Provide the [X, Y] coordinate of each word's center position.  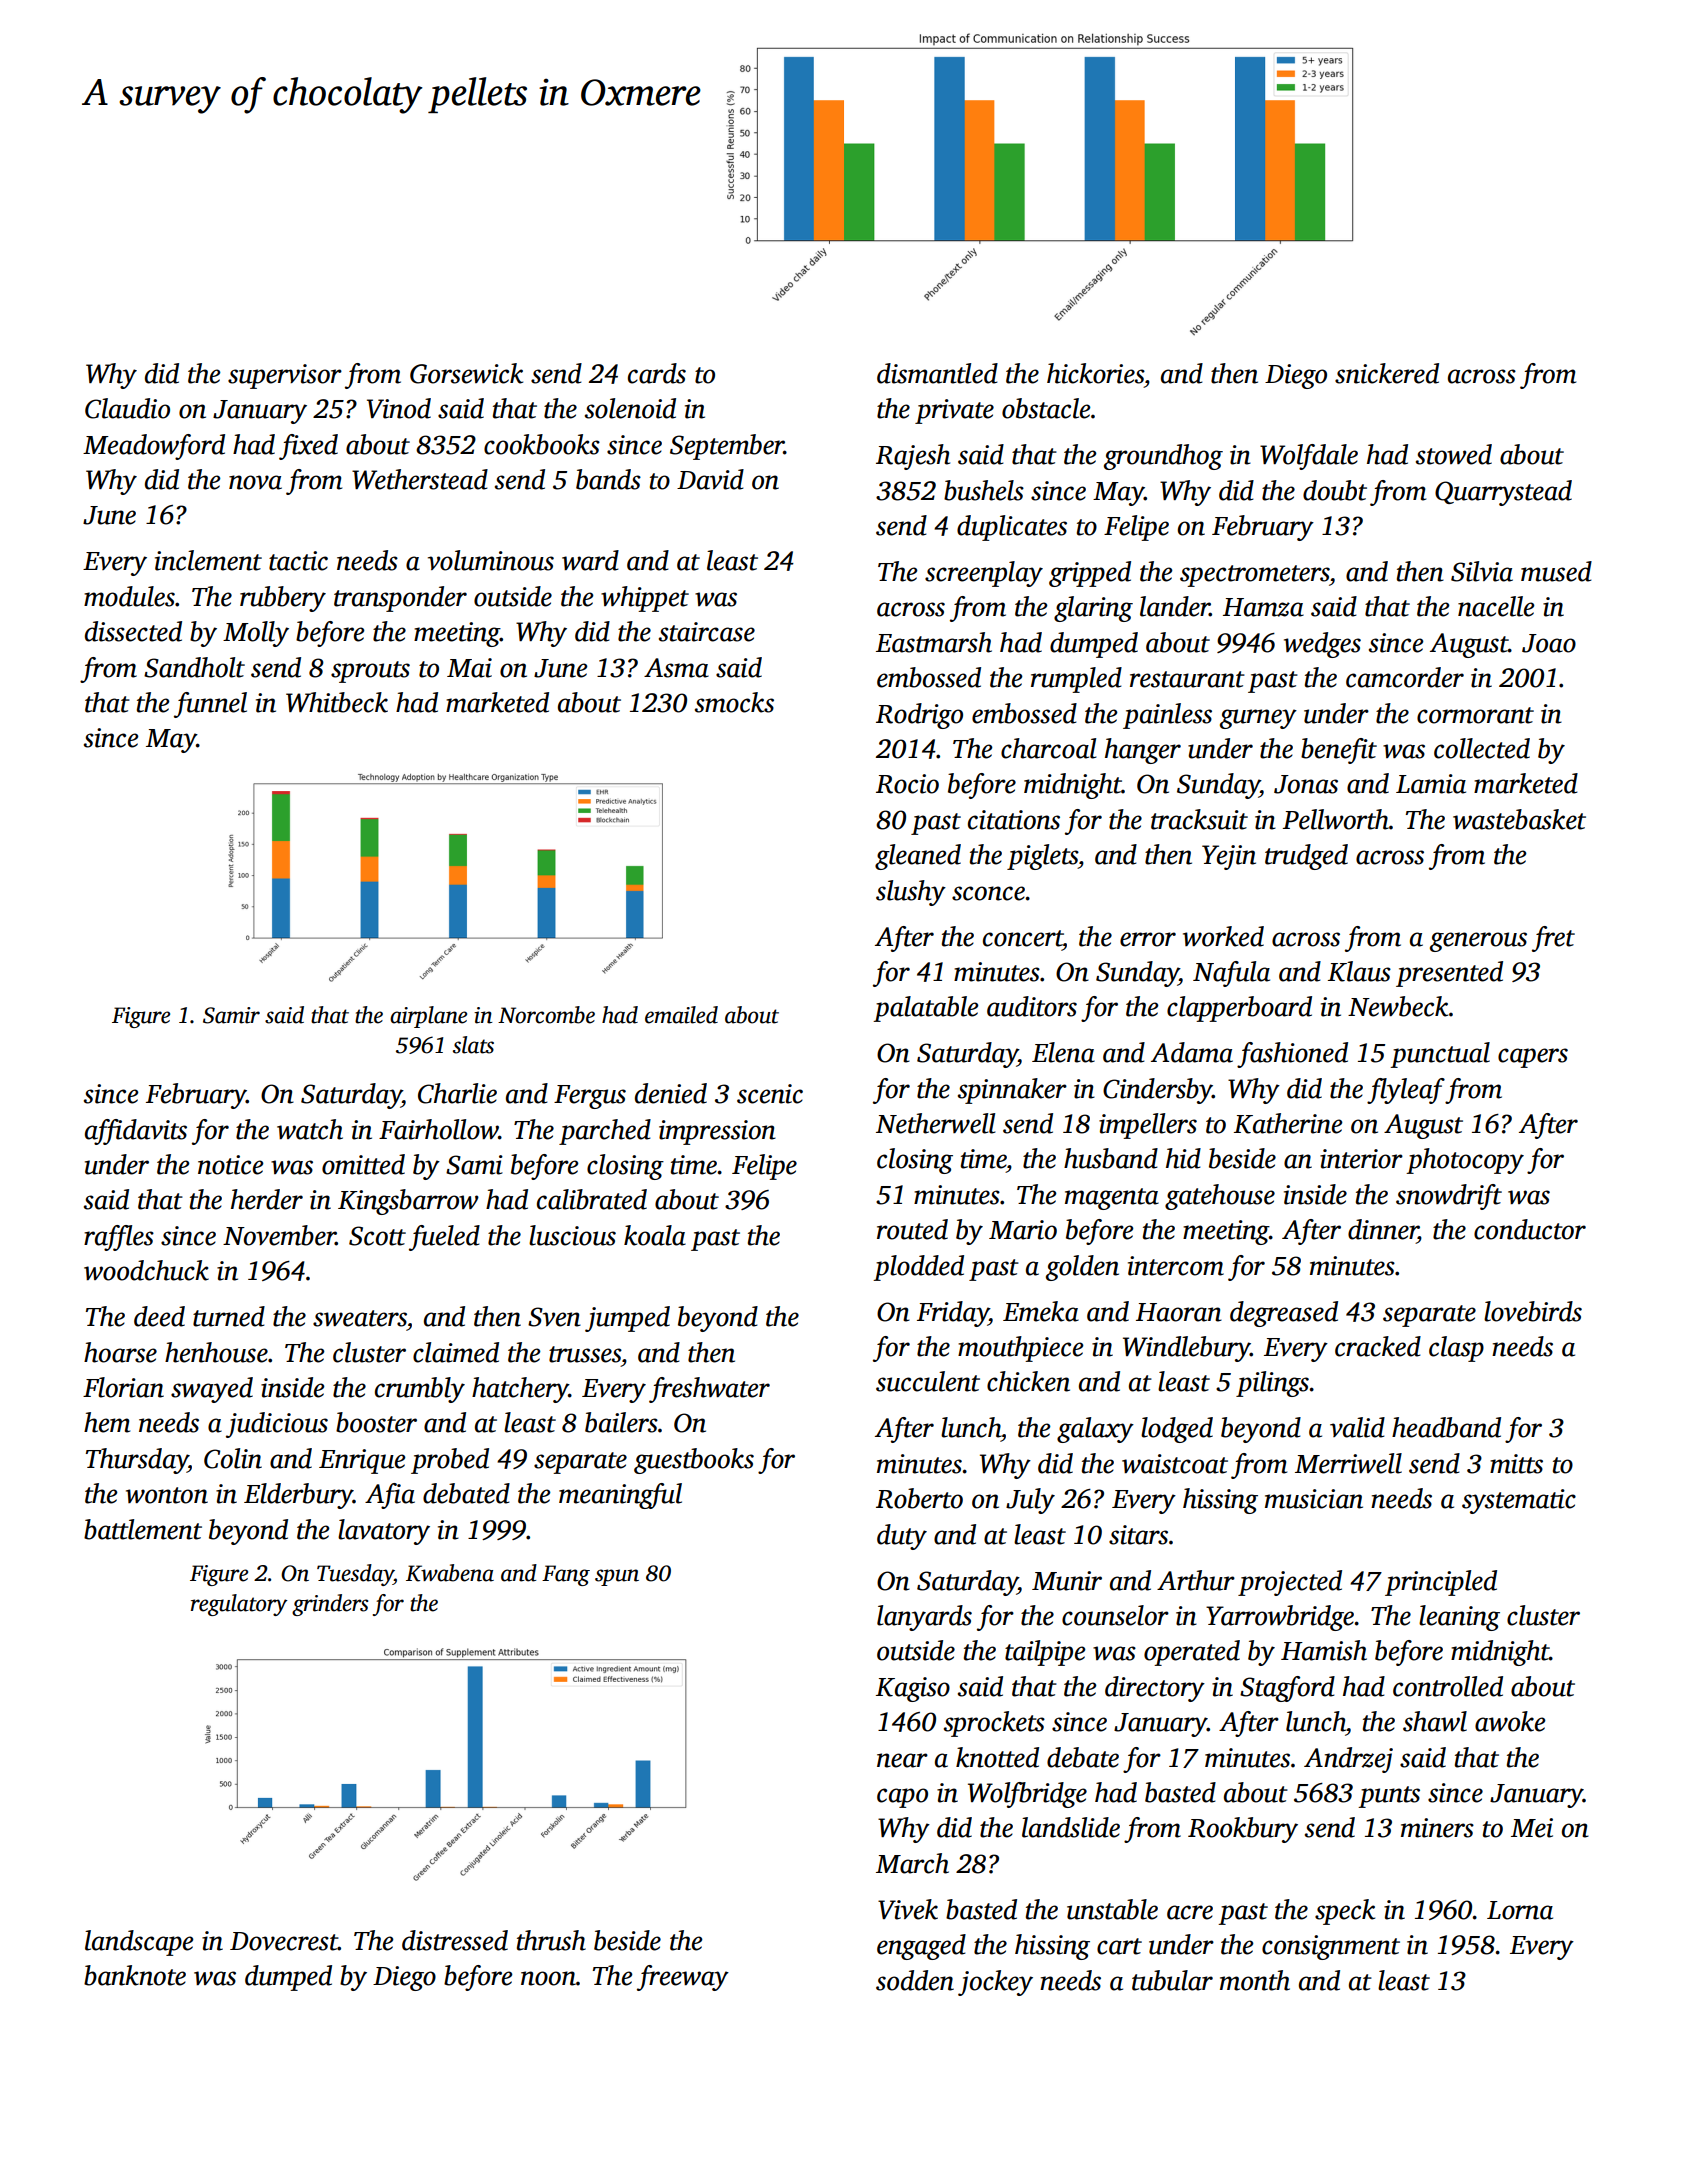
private [954, 411]
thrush [551, 1940]
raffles [119, 1238]
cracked [1378, 1346]
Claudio [127, 408]
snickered [1387, 373]
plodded [918, 1268]
